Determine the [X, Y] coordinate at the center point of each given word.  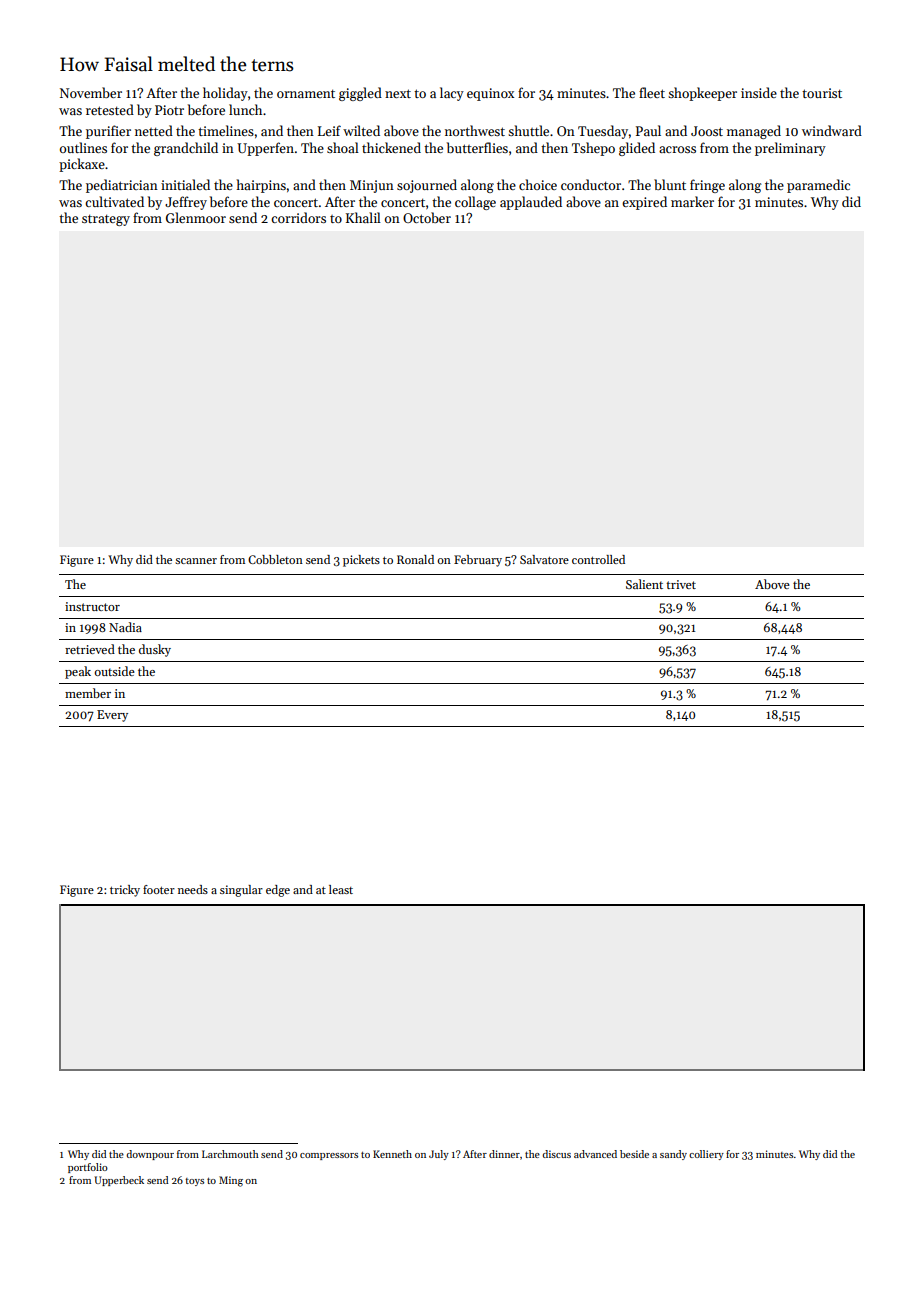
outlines [83, 147]
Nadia [125, 627]
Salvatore [544, 559]
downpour [150, 1155]
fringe [707, 186]
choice [538, 184]
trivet [681, 584]
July [439, 1155]
